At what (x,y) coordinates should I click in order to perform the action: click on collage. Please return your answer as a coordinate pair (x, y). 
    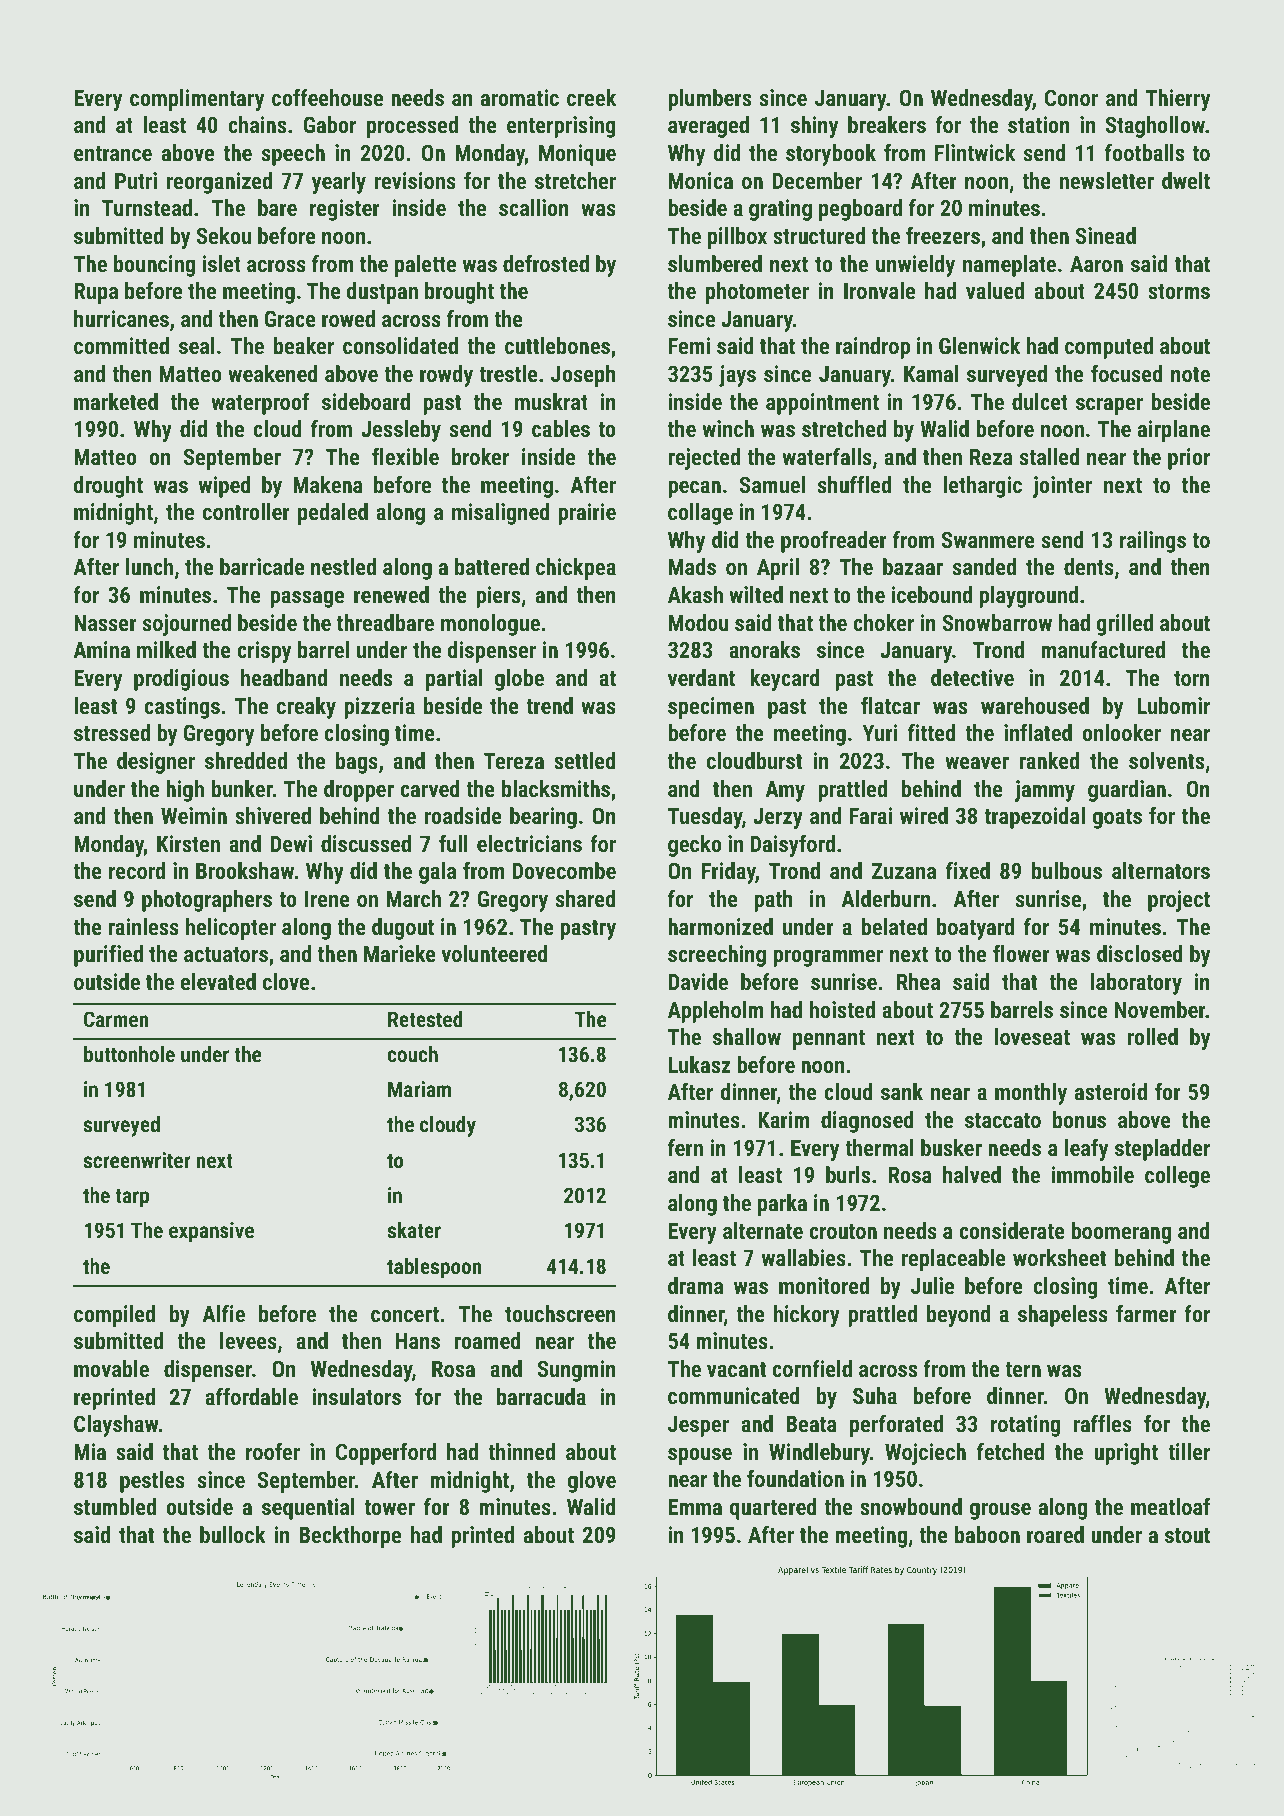
    Looking at the image, I should click on (700, 514).
